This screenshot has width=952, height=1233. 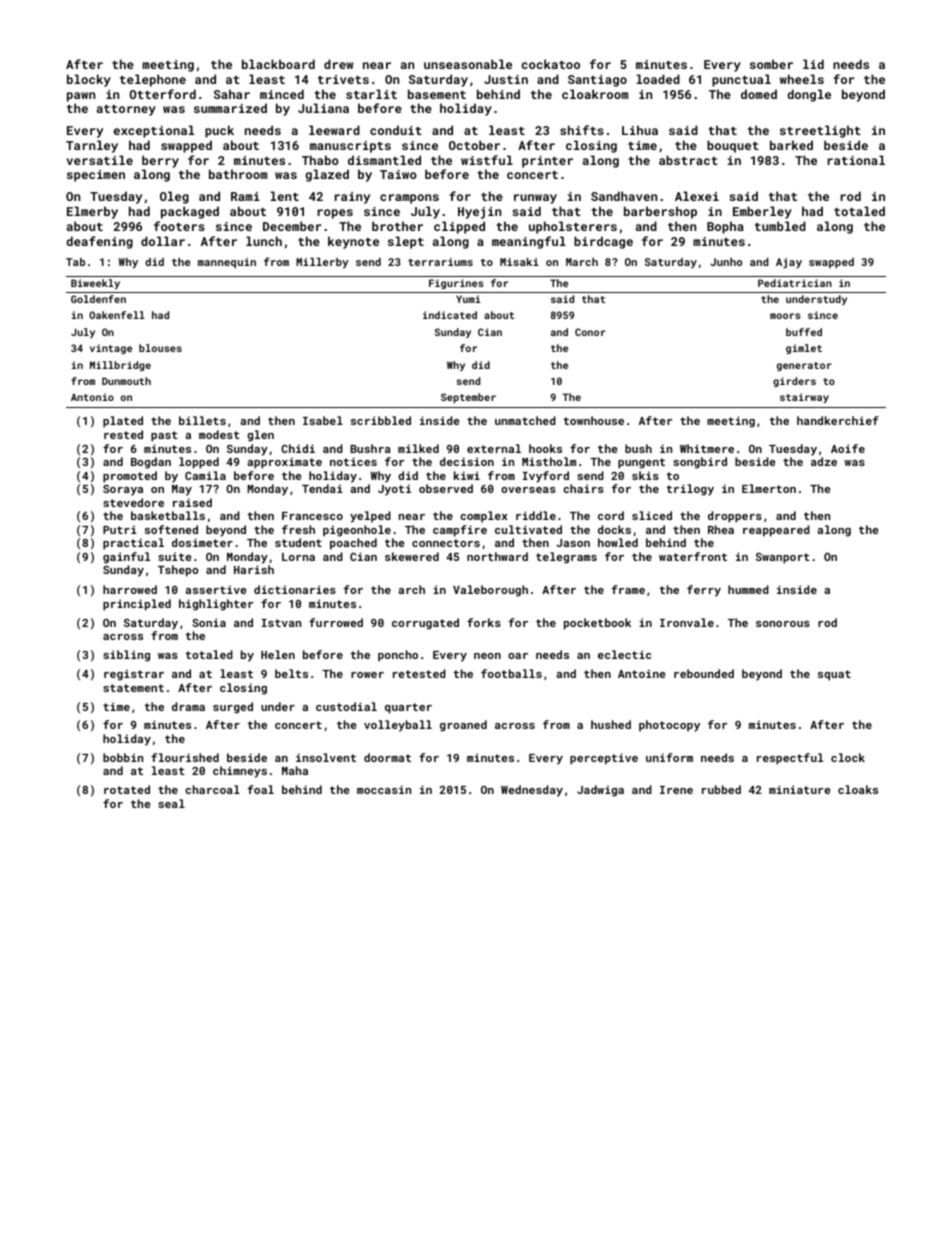 What do you see at coordinates (117, 315) in the screenshot?
I see `Oakenfell` at bounding box center [117, 315].
